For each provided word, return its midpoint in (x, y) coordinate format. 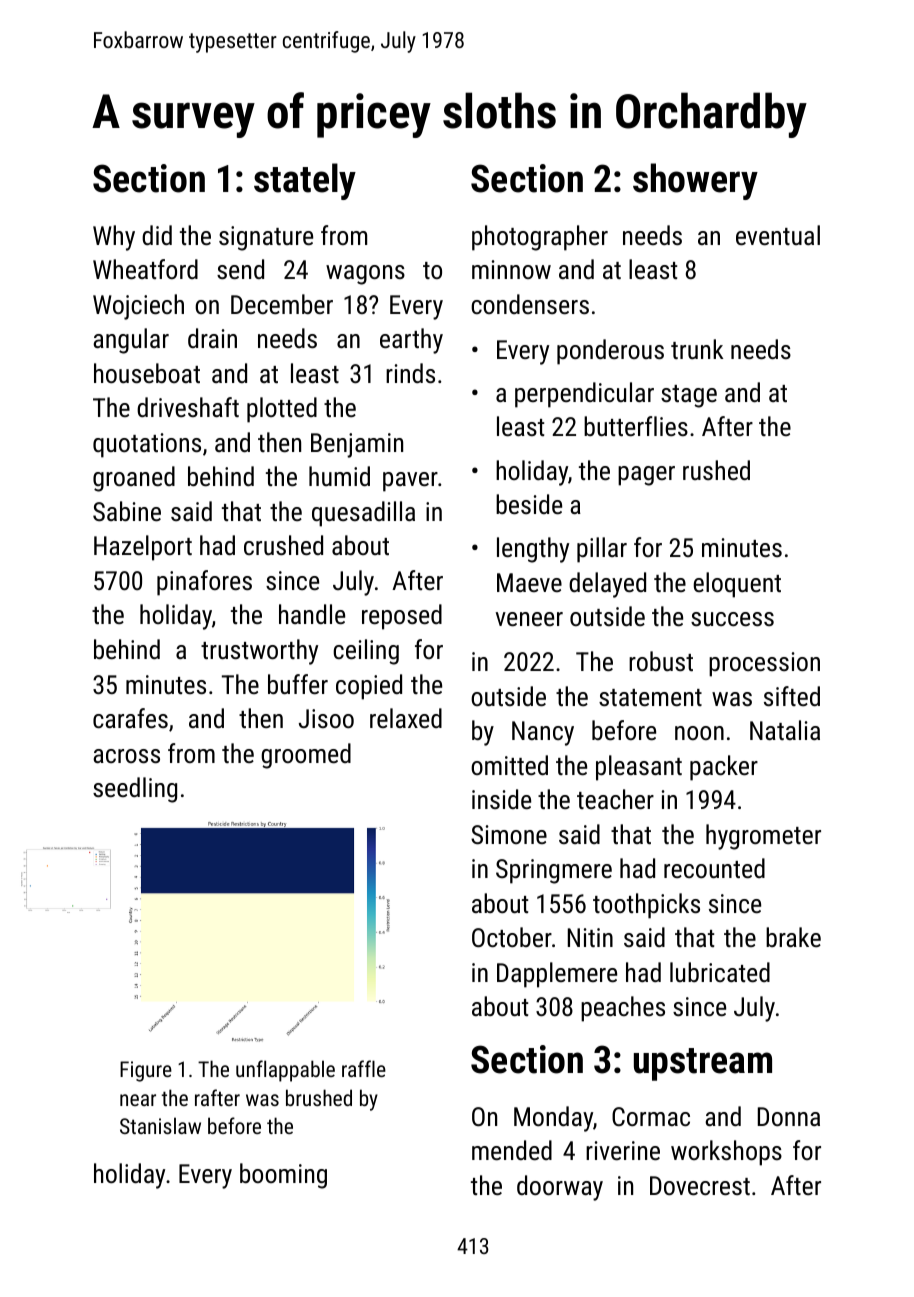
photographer (540, 238)
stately (305, 181)
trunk (697, 349)
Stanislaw (160, 1125)
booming (283, 1176)
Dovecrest (700, 1185)
